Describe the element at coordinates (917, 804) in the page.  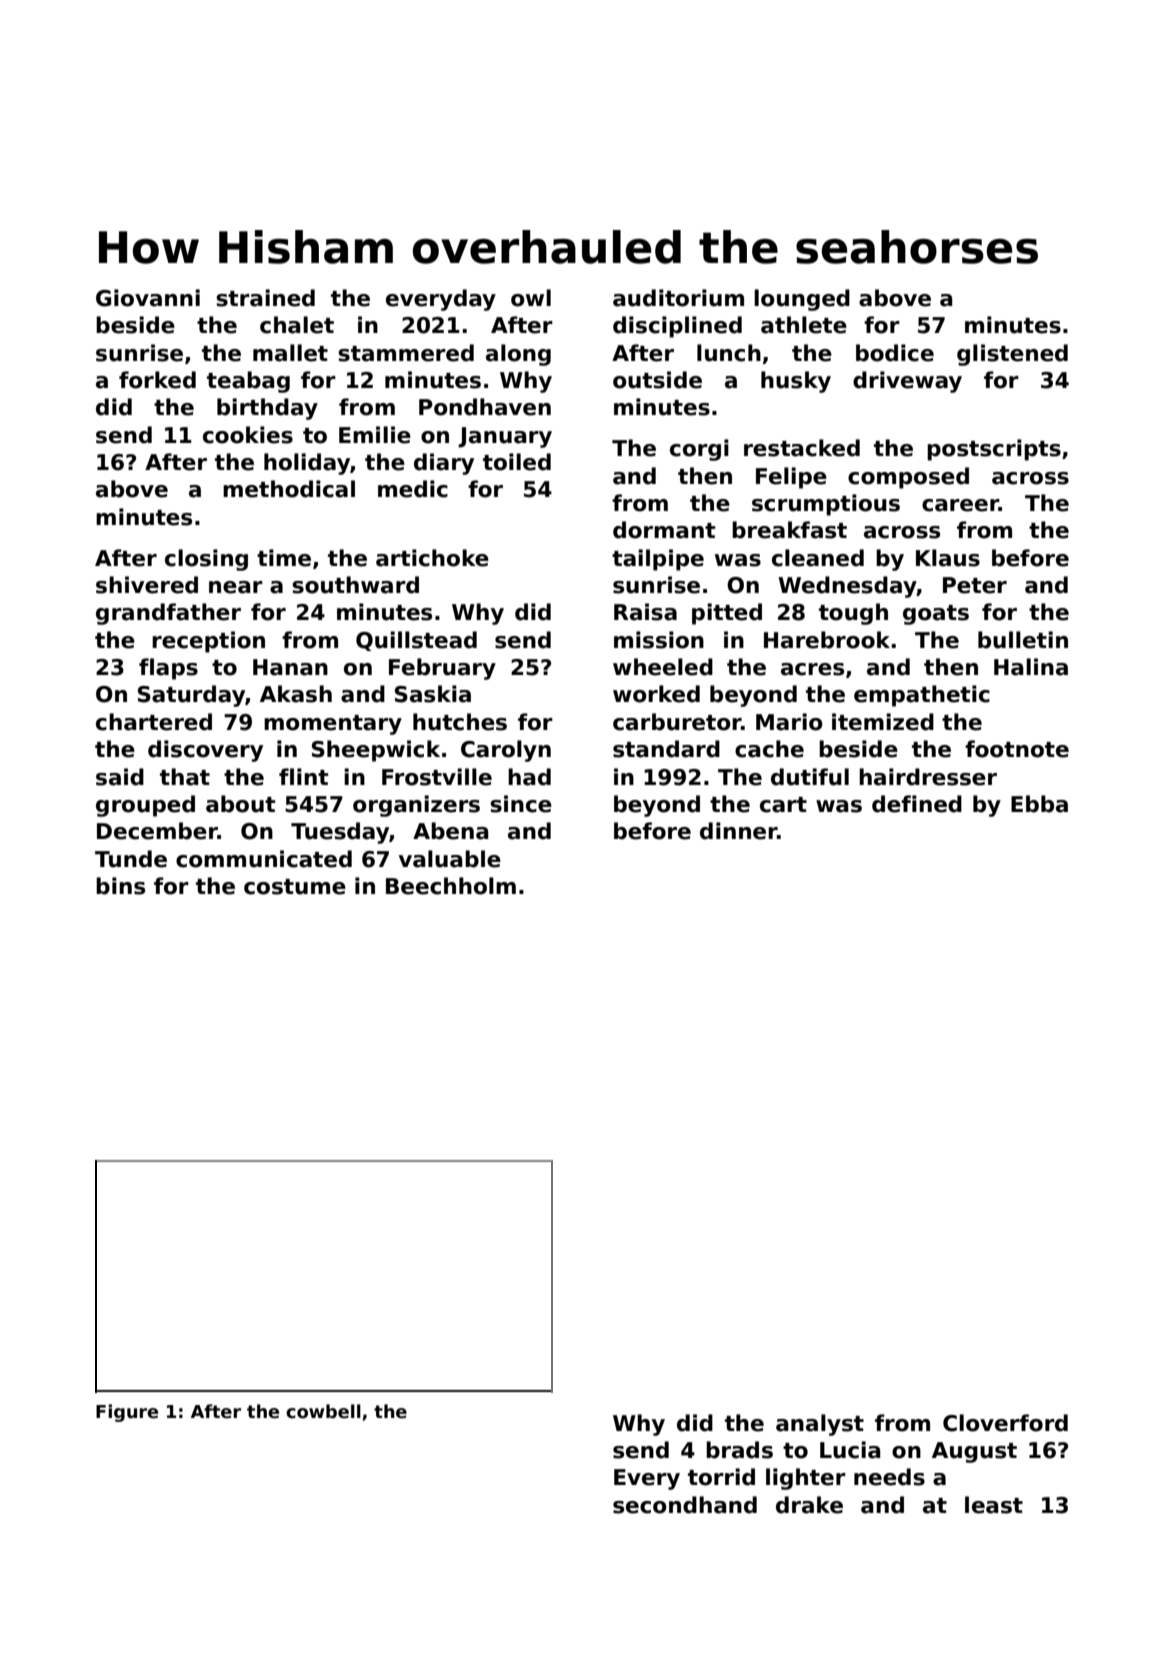
I see `defined` at that location.
